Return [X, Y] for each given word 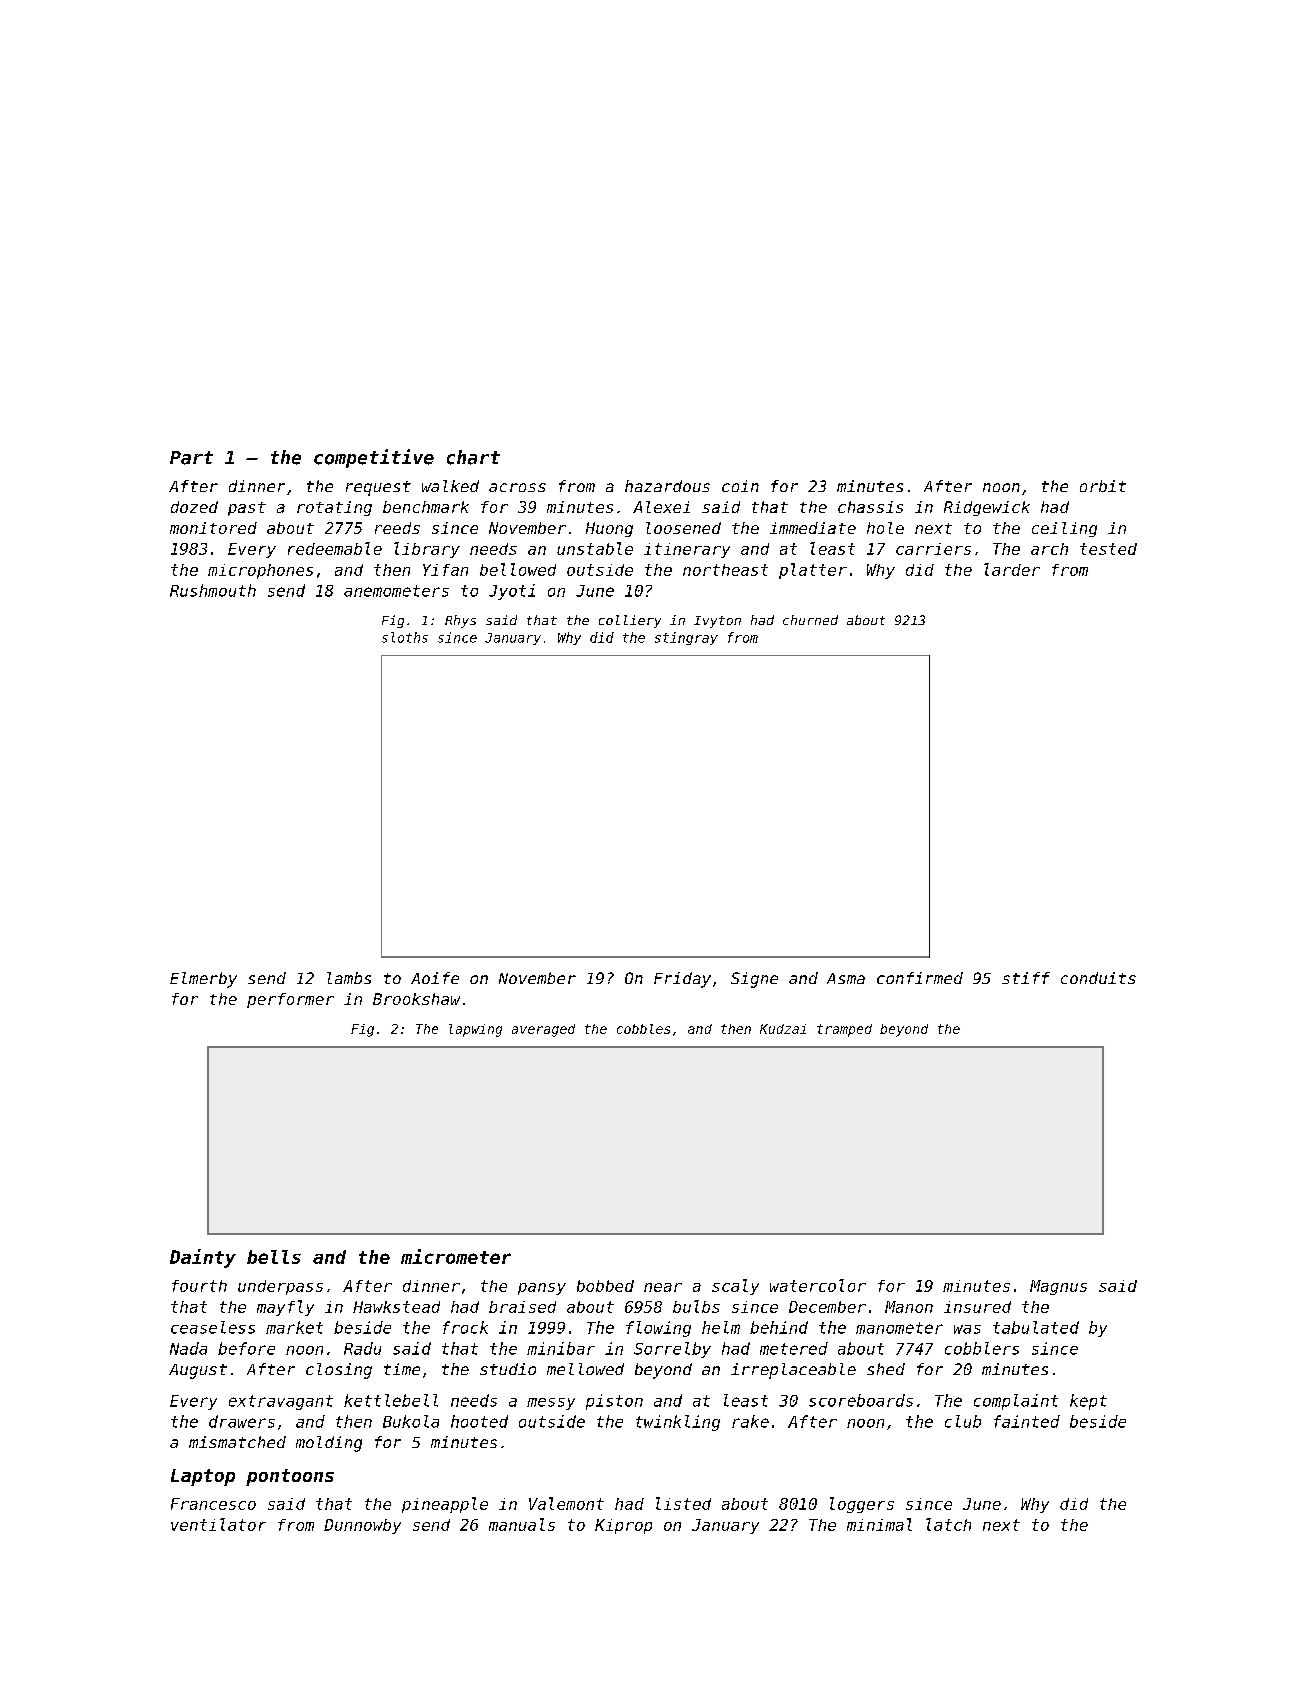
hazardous [667, 486]
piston [614, 1402]
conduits [1098, 978]
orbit [1103, 486]
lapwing [475, 1030]
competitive [374, 458]
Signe [754, 980]
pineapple [445, 1505]
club [963, 1421]
